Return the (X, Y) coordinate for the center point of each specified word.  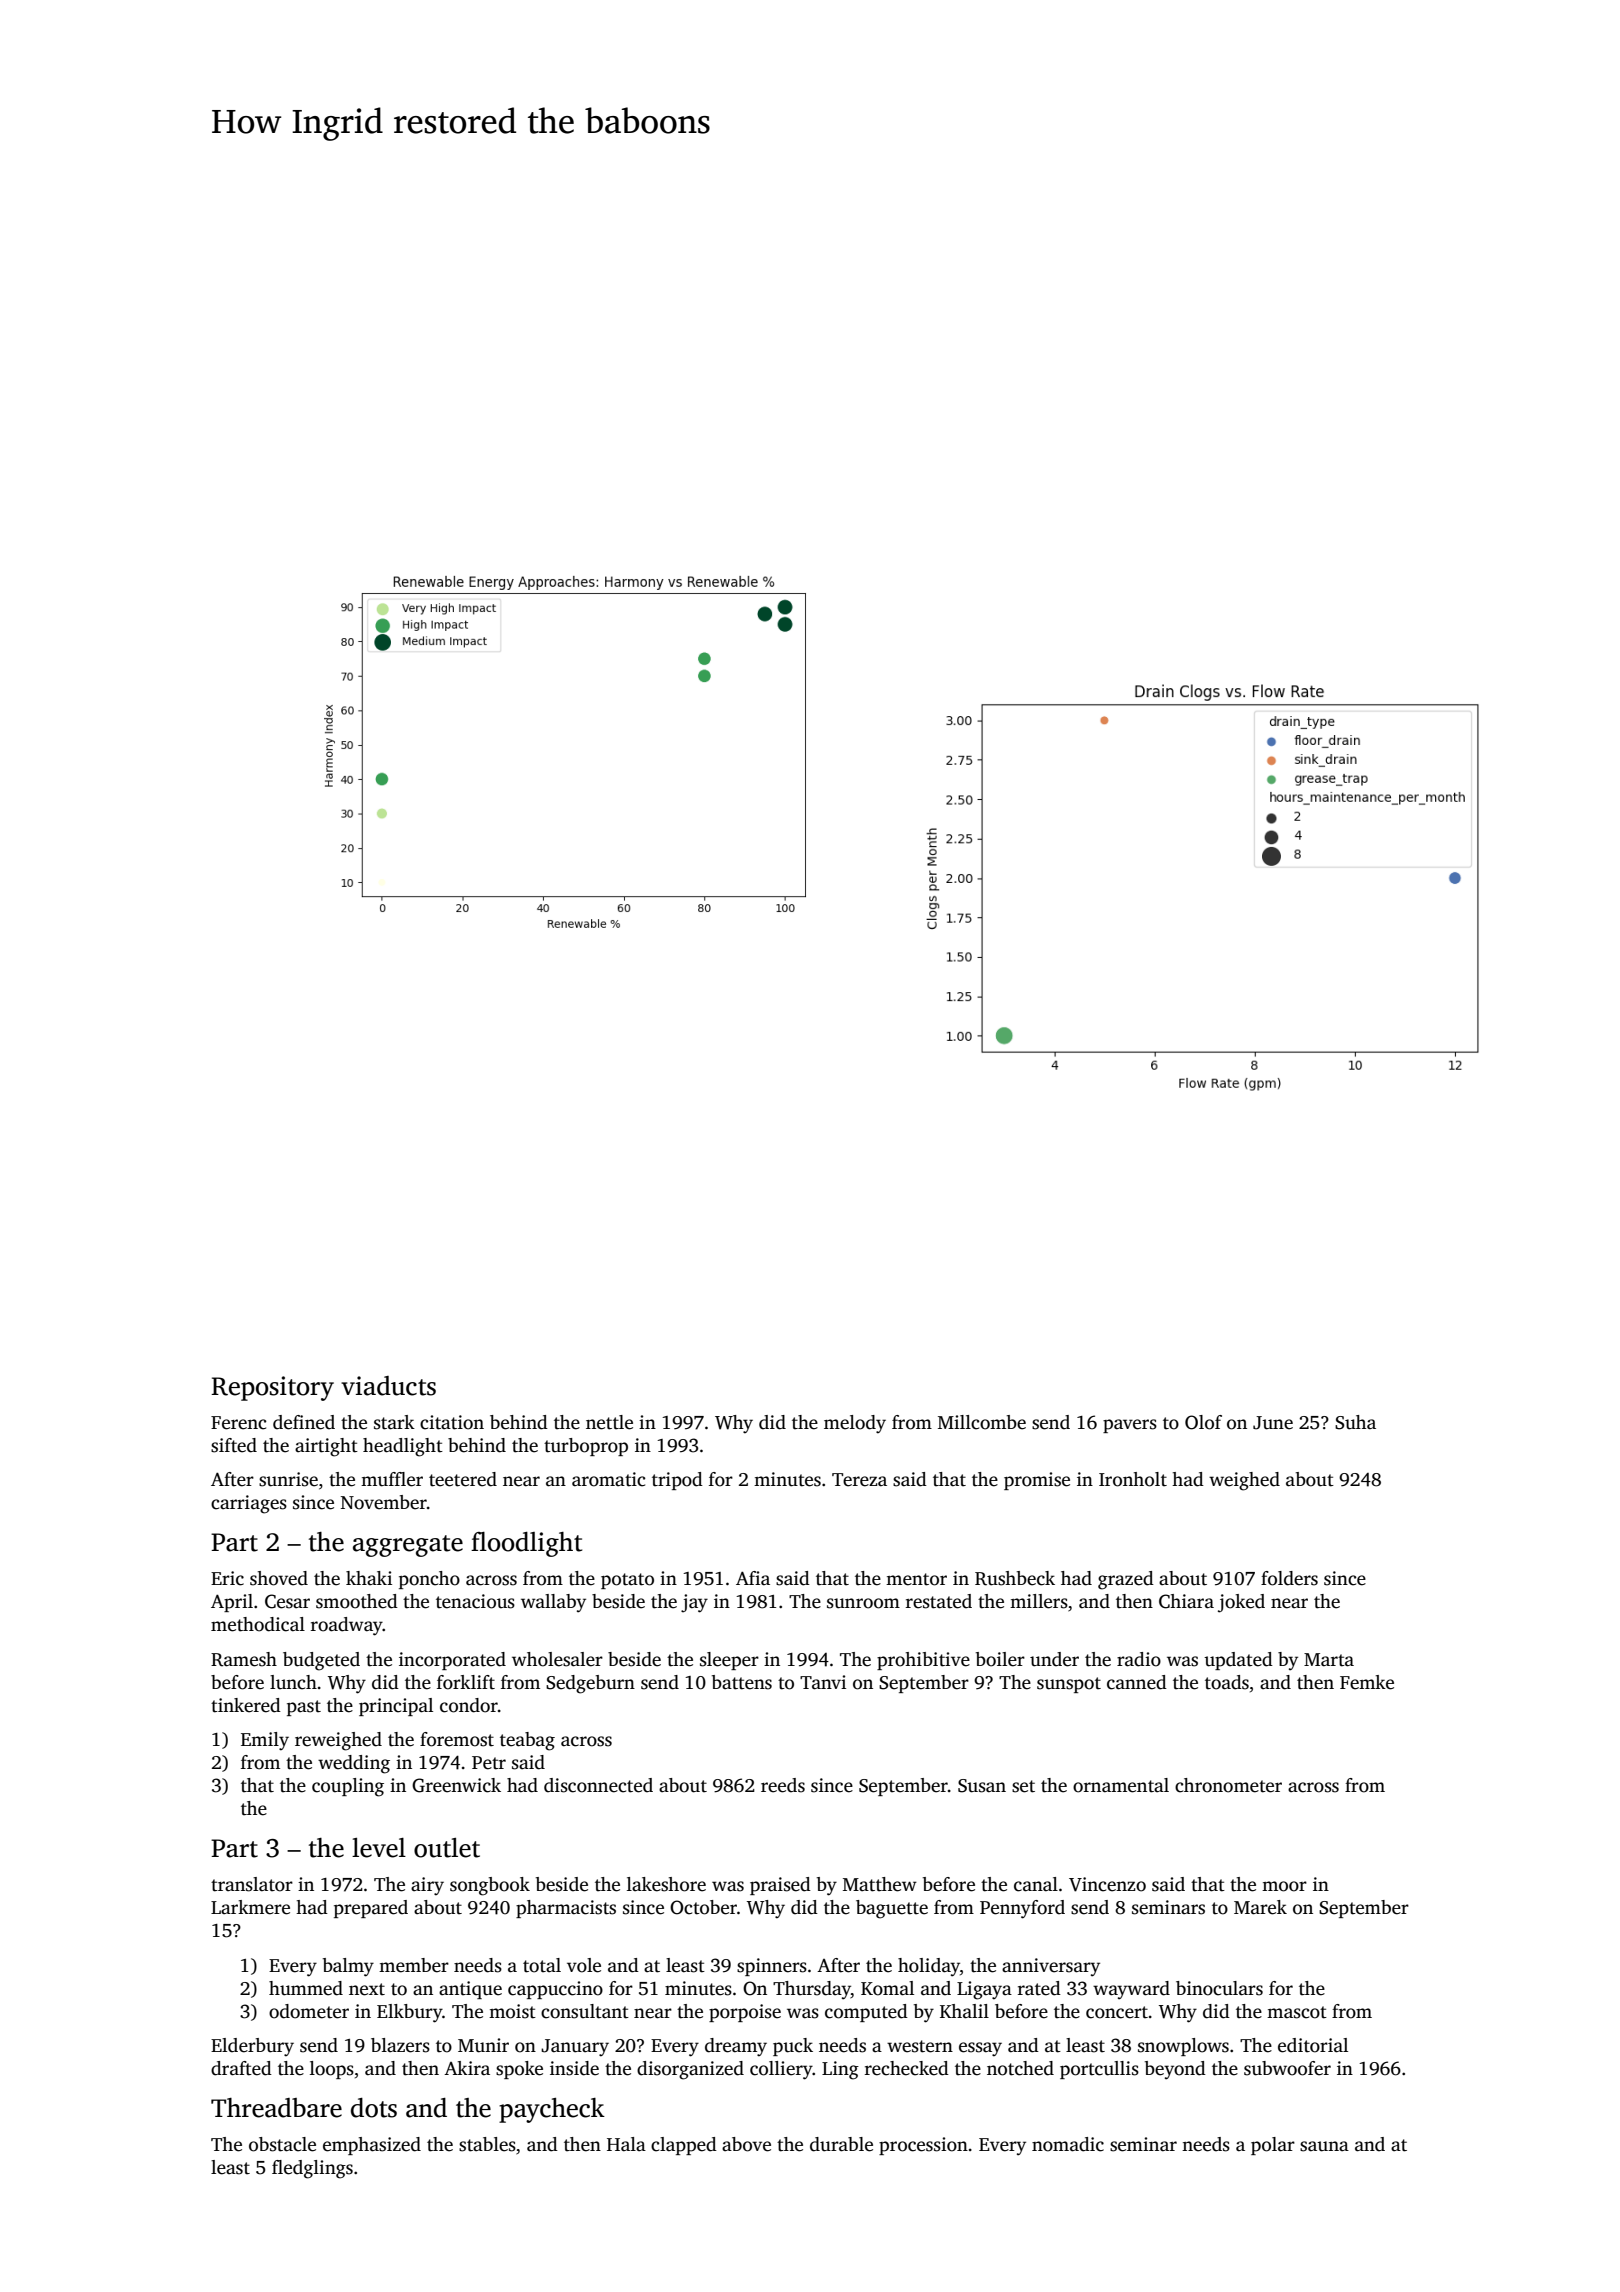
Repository (272, 1388)
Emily (265, 1741)
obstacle (282, 2144)
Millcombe (982, 1422)
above (746, 2144)
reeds (783, 1785)
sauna (1324, 2146)
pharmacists (566, 1909)
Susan (982, 1786)
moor (1284, 1886)
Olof (1203, 1422)
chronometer (1228, 1785)
